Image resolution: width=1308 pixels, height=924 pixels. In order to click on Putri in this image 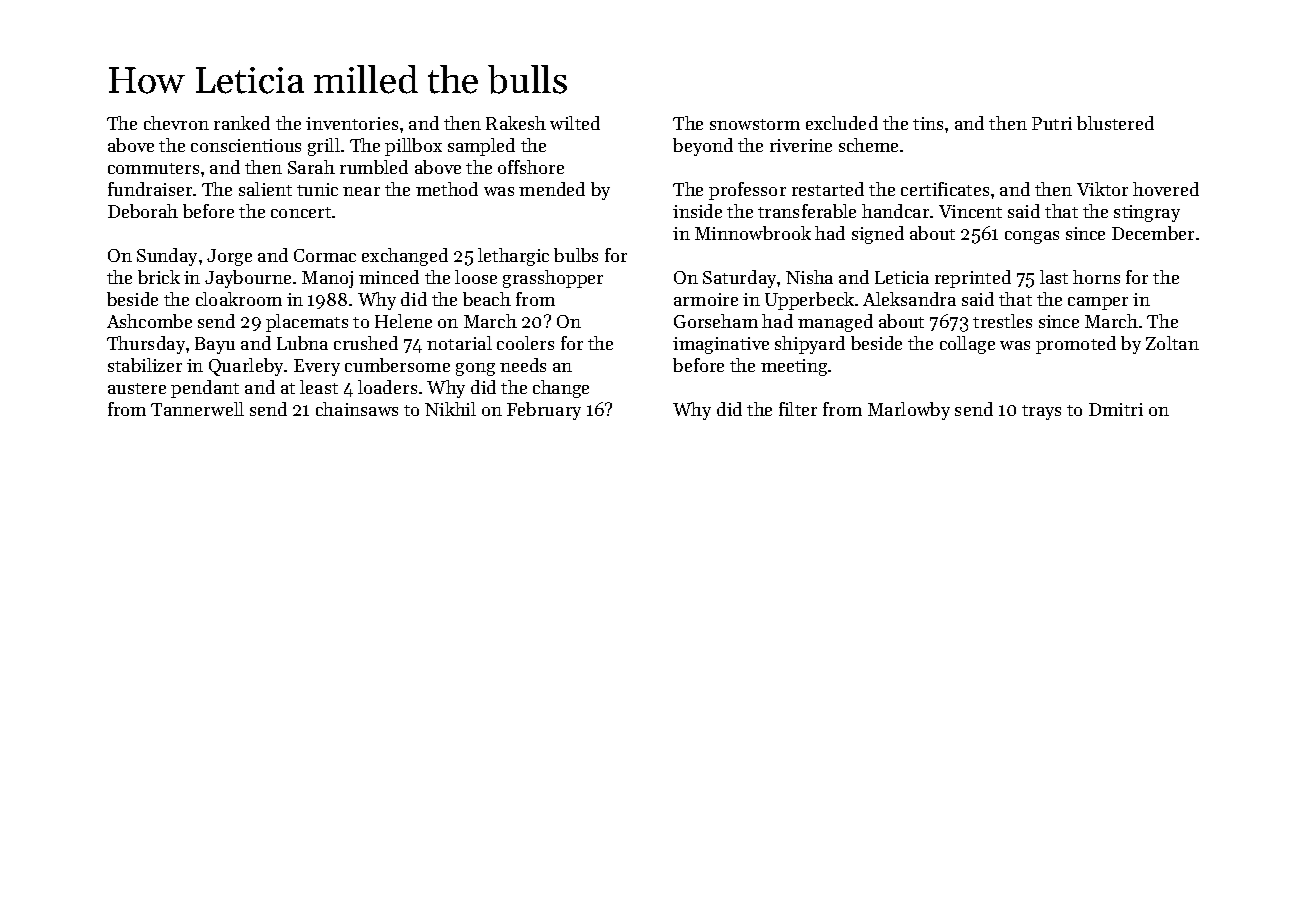, I will do `click(1052, 123)`.
